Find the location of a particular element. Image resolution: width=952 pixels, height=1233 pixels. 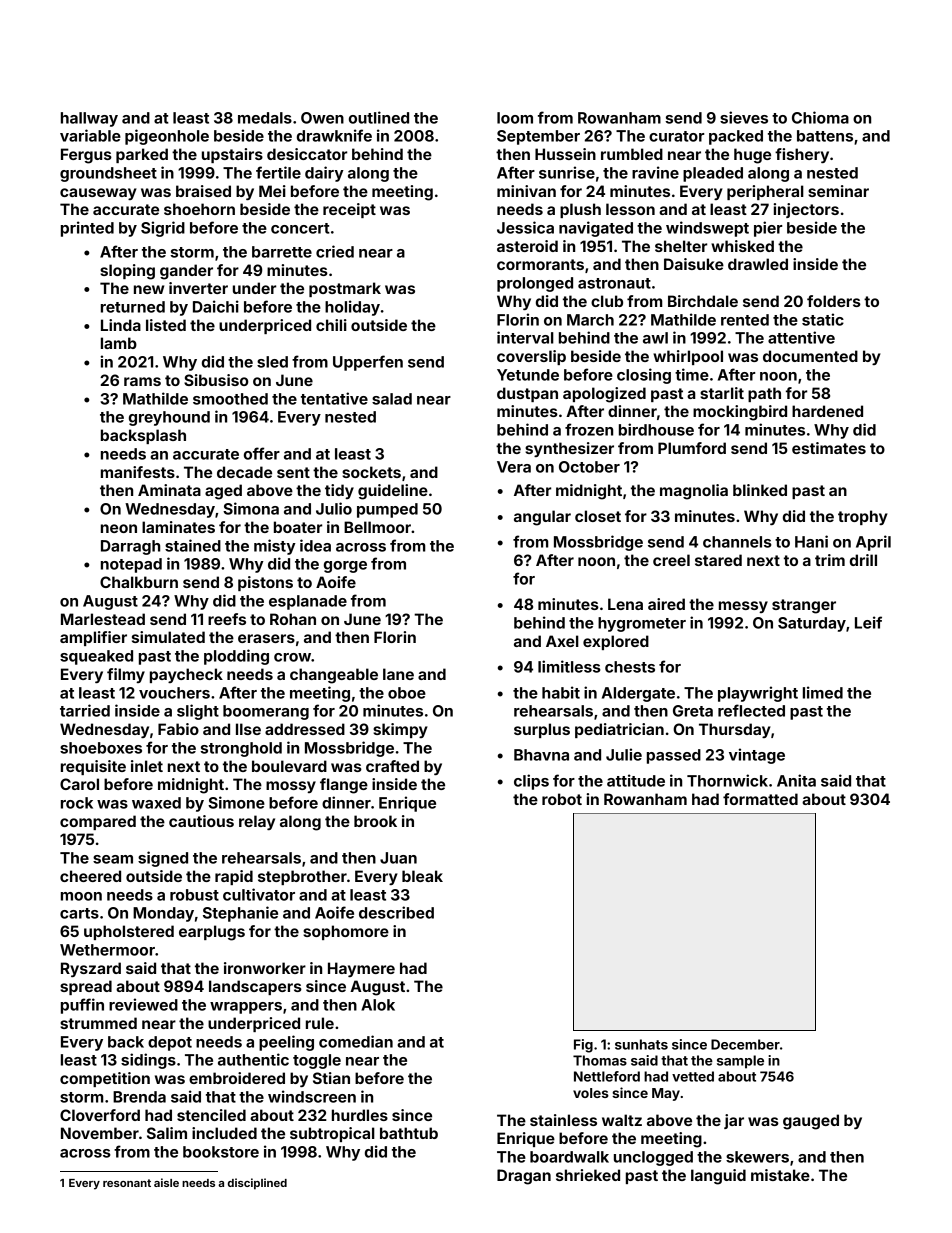

pistons is located at coordinates (265, 583).
